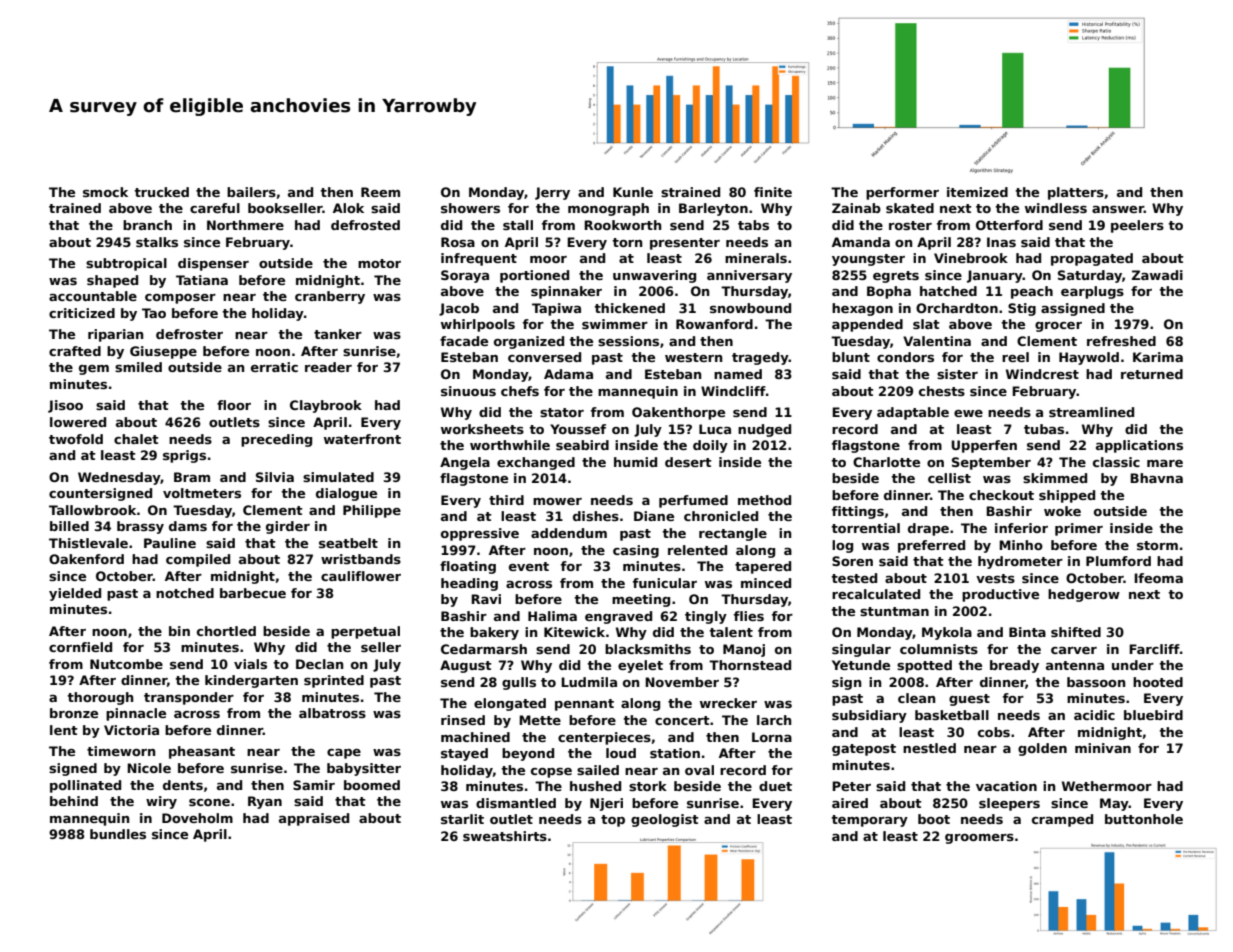 The width and height of the image is (1233, 952). Describe the element at coordinates (185, 593) in the image. I see `notched` at that location.
